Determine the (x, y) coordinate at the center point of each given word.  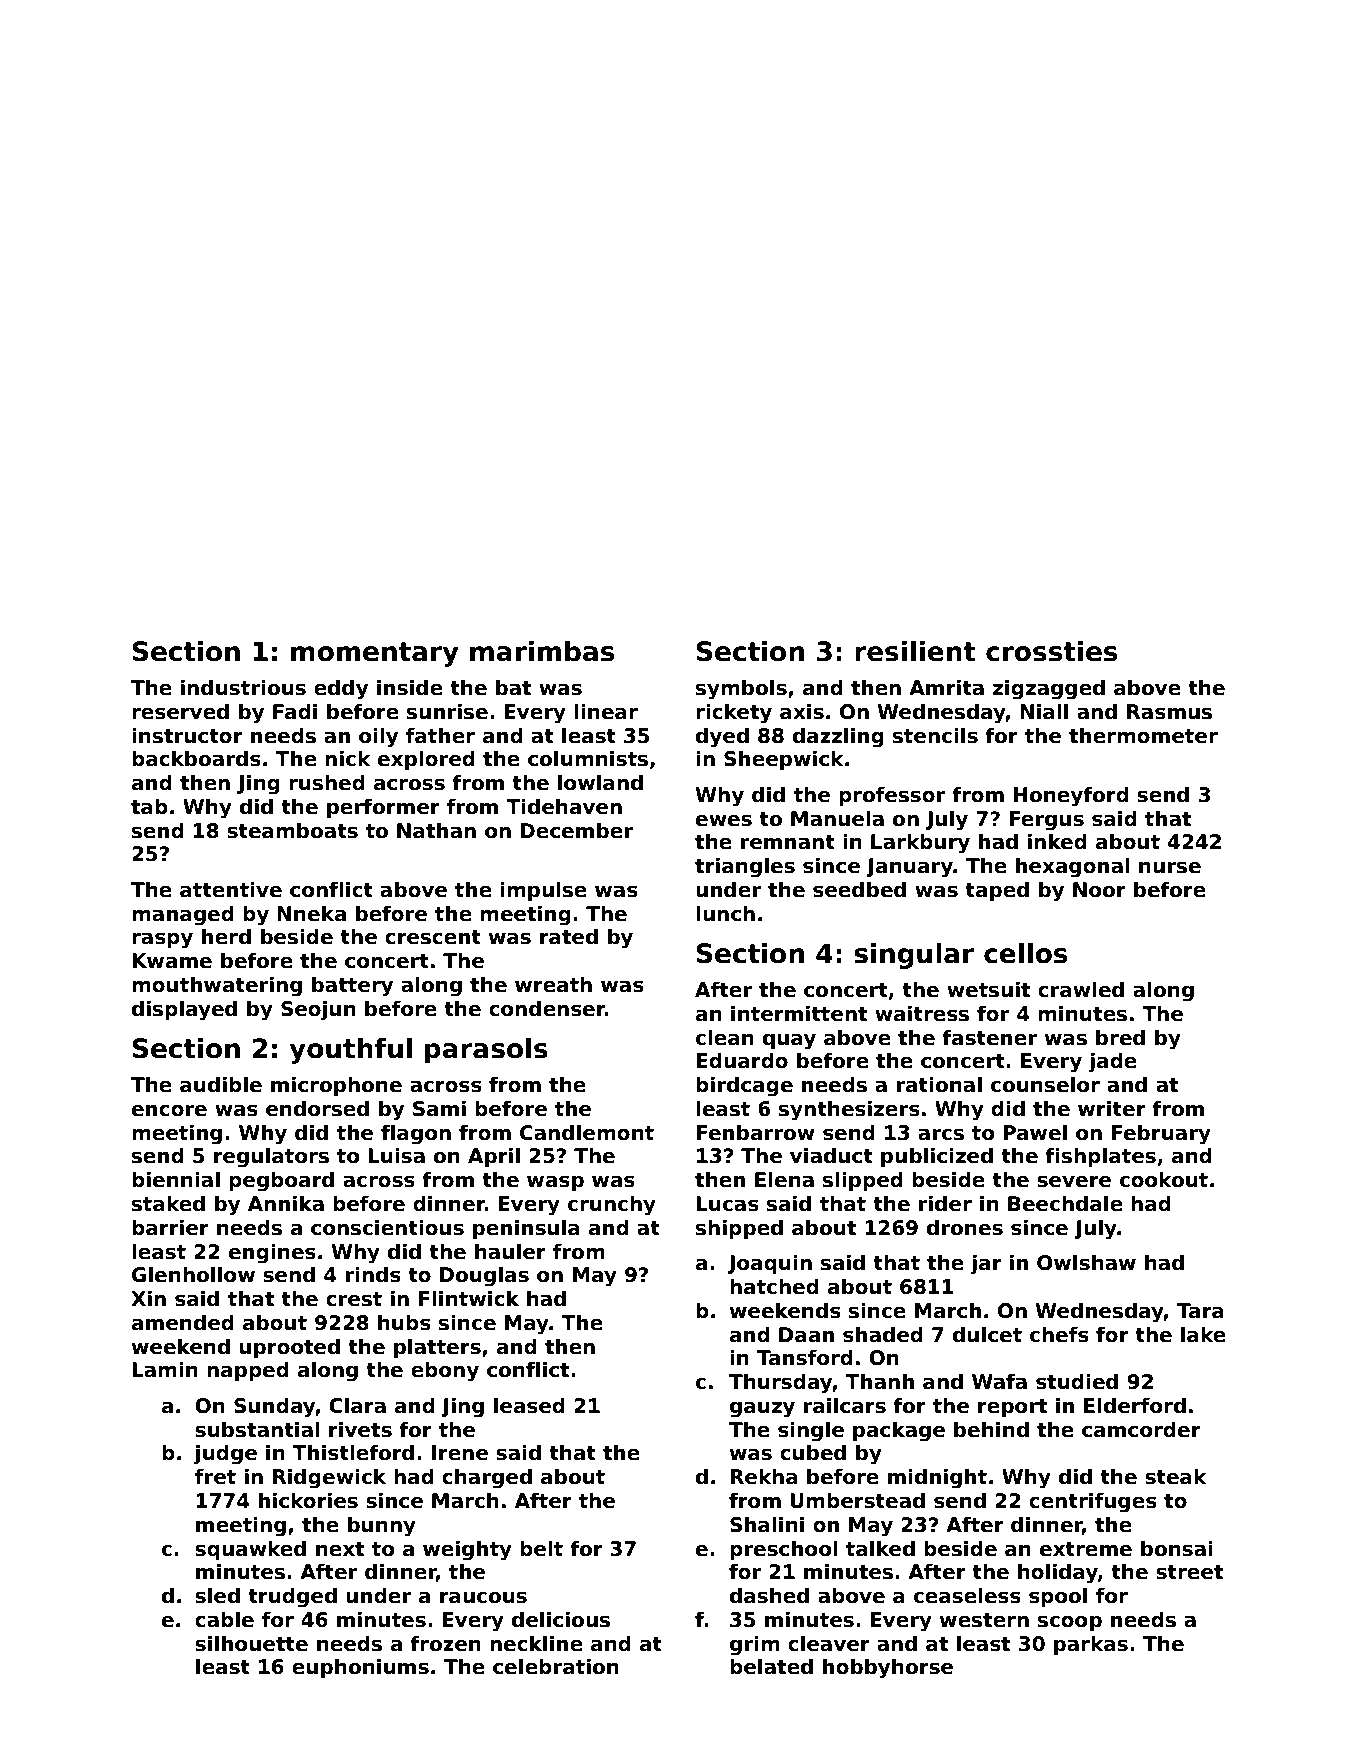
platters (437, 1348)
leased (529, 1405)
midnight (937, 1478)
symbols (741, 689)
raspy (162, 940)
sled (217, 1595)
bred (1120, 1037)
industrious (243, 687)
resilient (915, 651)
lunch (725, 913)
